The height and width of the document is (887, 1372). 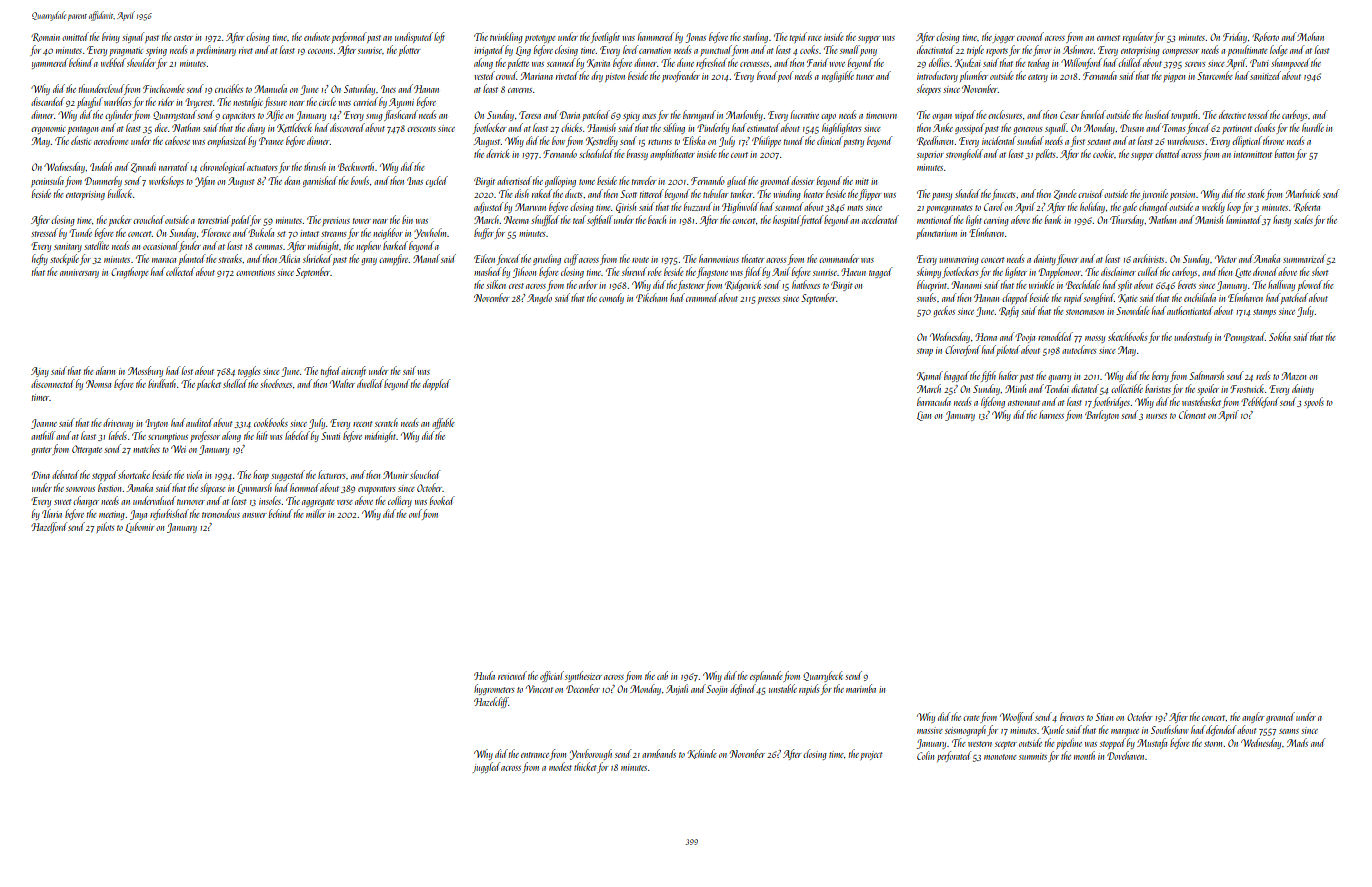 I want to click on Kavita, so click(x=598, y=63).
